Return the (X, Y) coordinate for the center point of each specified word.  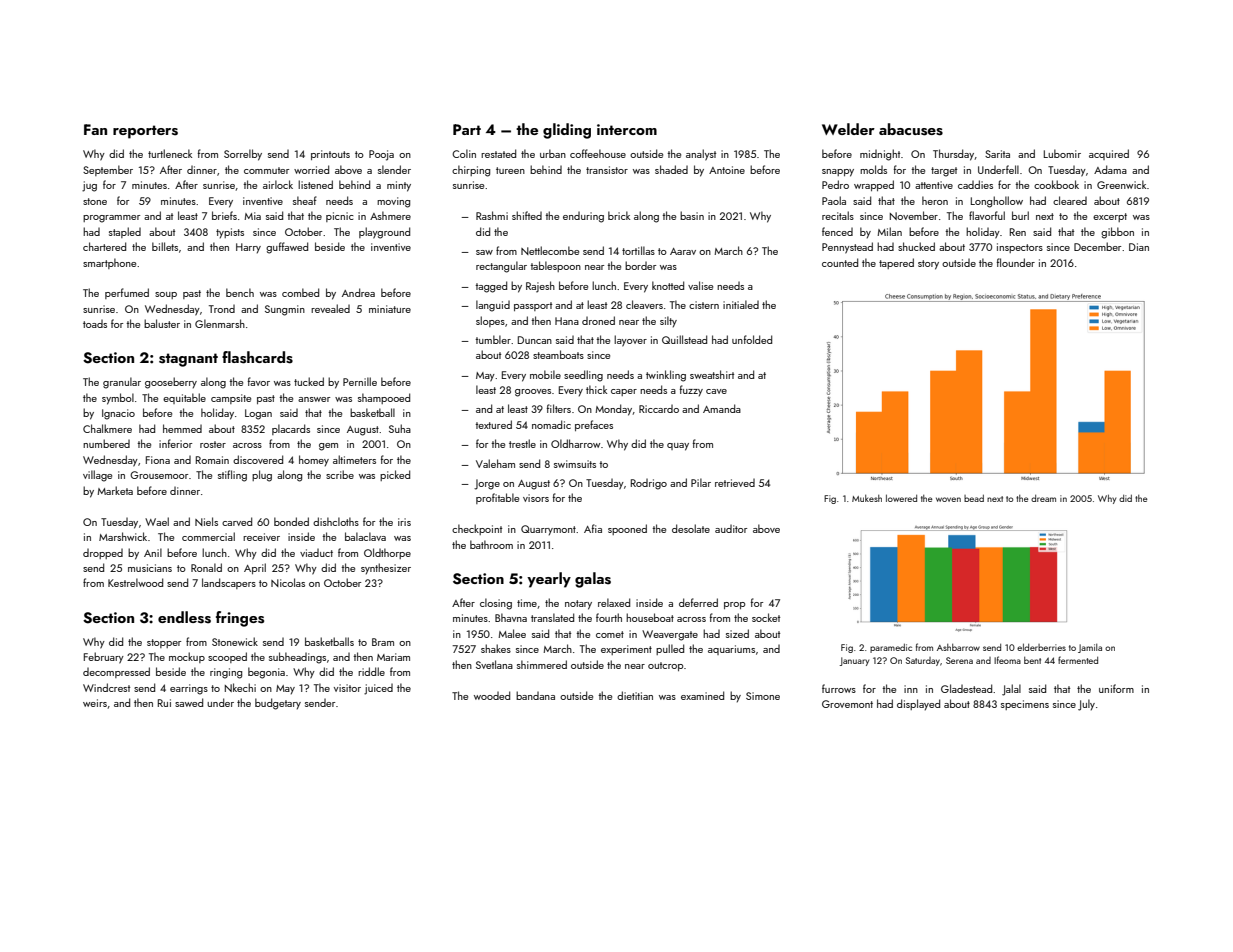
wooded (492, 695)
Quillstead (684, 339)
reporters (145, 132)
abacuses (911, 129)
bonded (291, 521)
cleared (1070, 200)
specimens (1025, 705)
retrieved (735, 483)
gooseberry (171, 383)
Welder (848, 129)
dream (1043, 498)
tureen (510, 170)
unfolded (752, 339)
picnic (340, 217)
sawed (189, 702)
